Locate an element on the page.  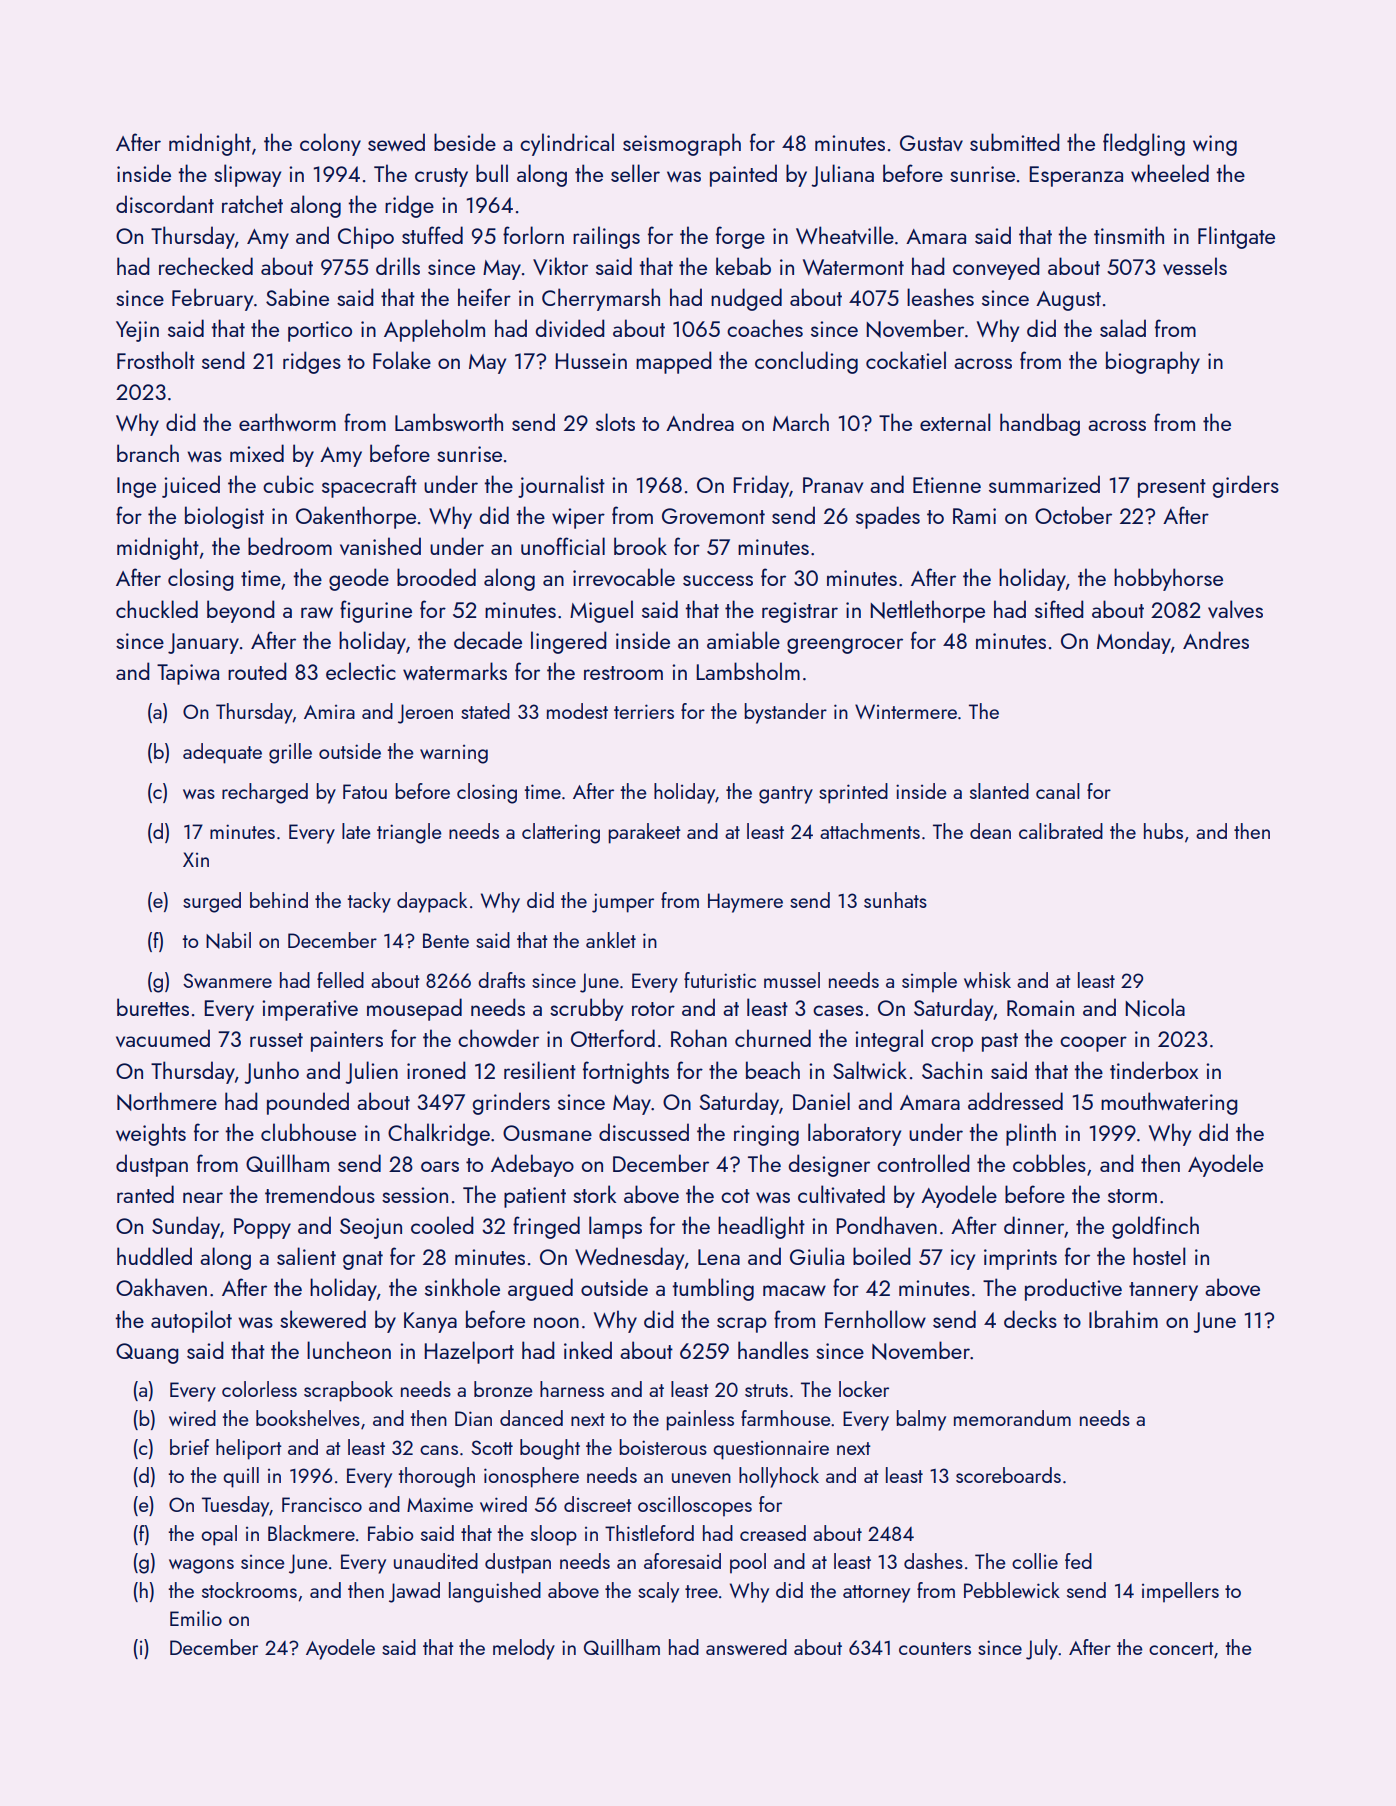
hollyhock is located at coordinates (779, 1477).
